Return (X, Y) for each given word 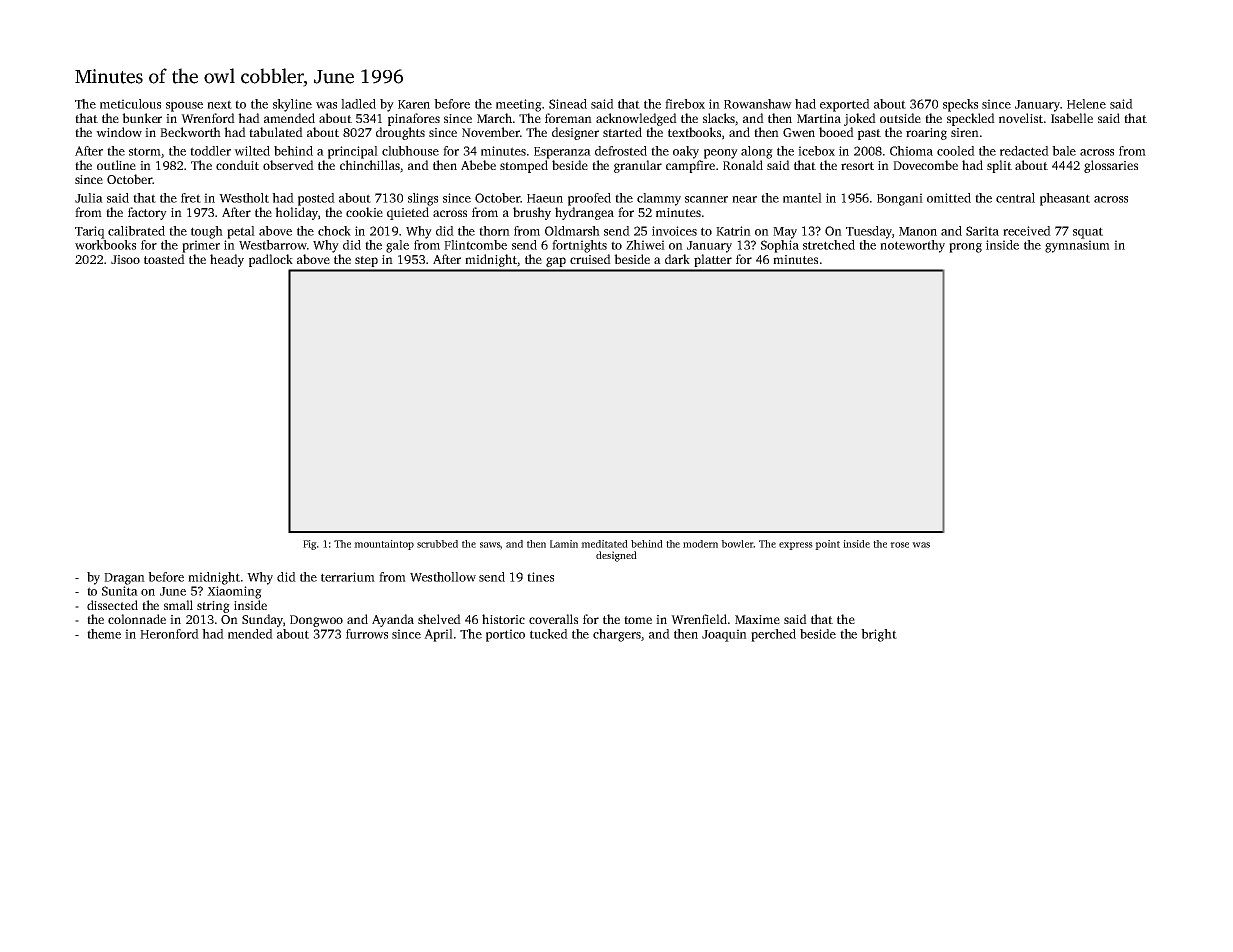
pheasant (1065, 199)
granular (638, 166)
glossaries (1111, 166)
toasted (164, 259)
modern (700, 544)
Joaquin (724, 635)
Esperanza (562, 153)
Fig (310, 545)
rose (899, 545)
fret (191, 198)
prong (965, 248)
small (178, 605)
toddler (210, 151)
